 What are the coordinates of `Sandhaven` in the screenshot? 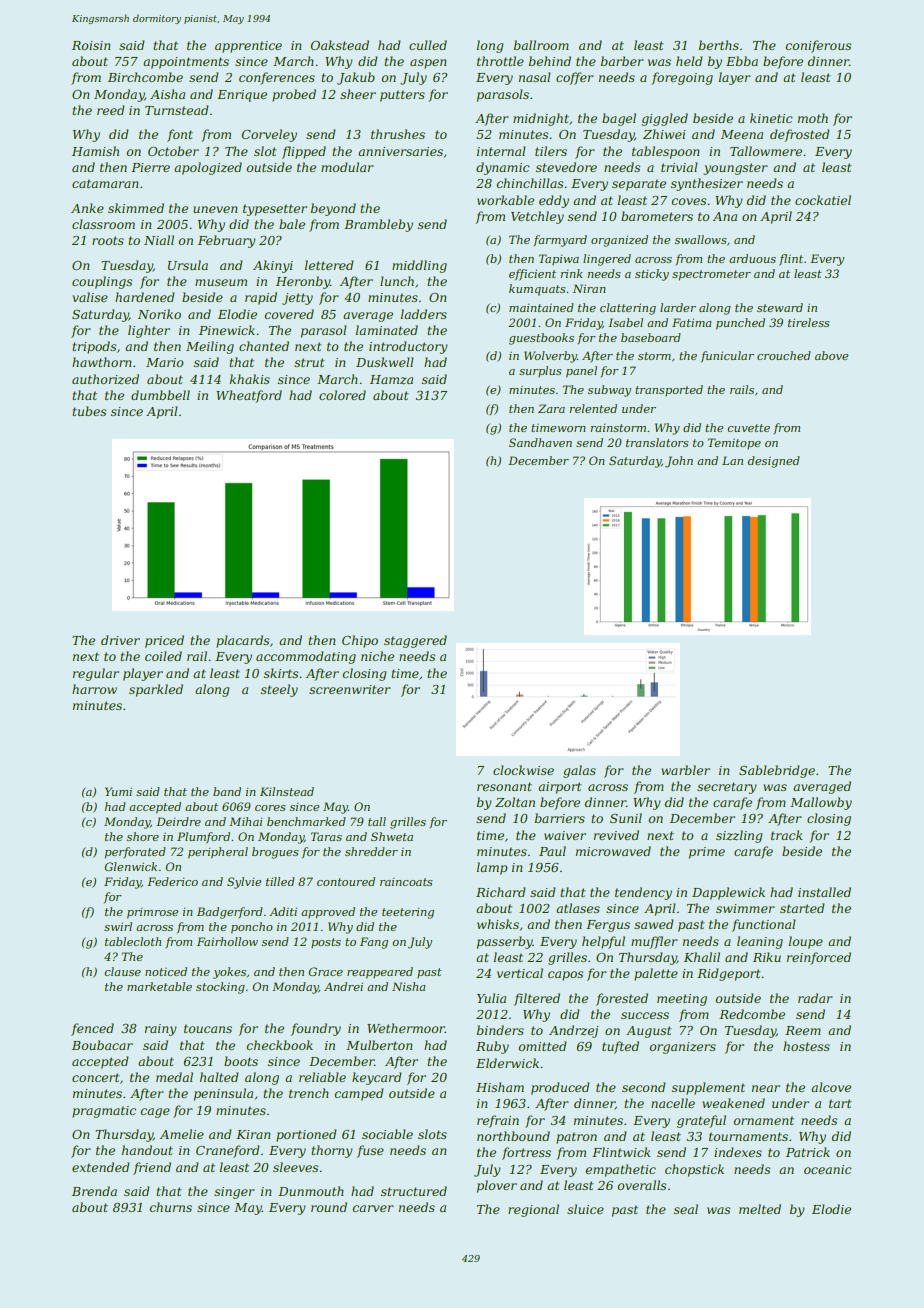 It's located at (540, 442).
